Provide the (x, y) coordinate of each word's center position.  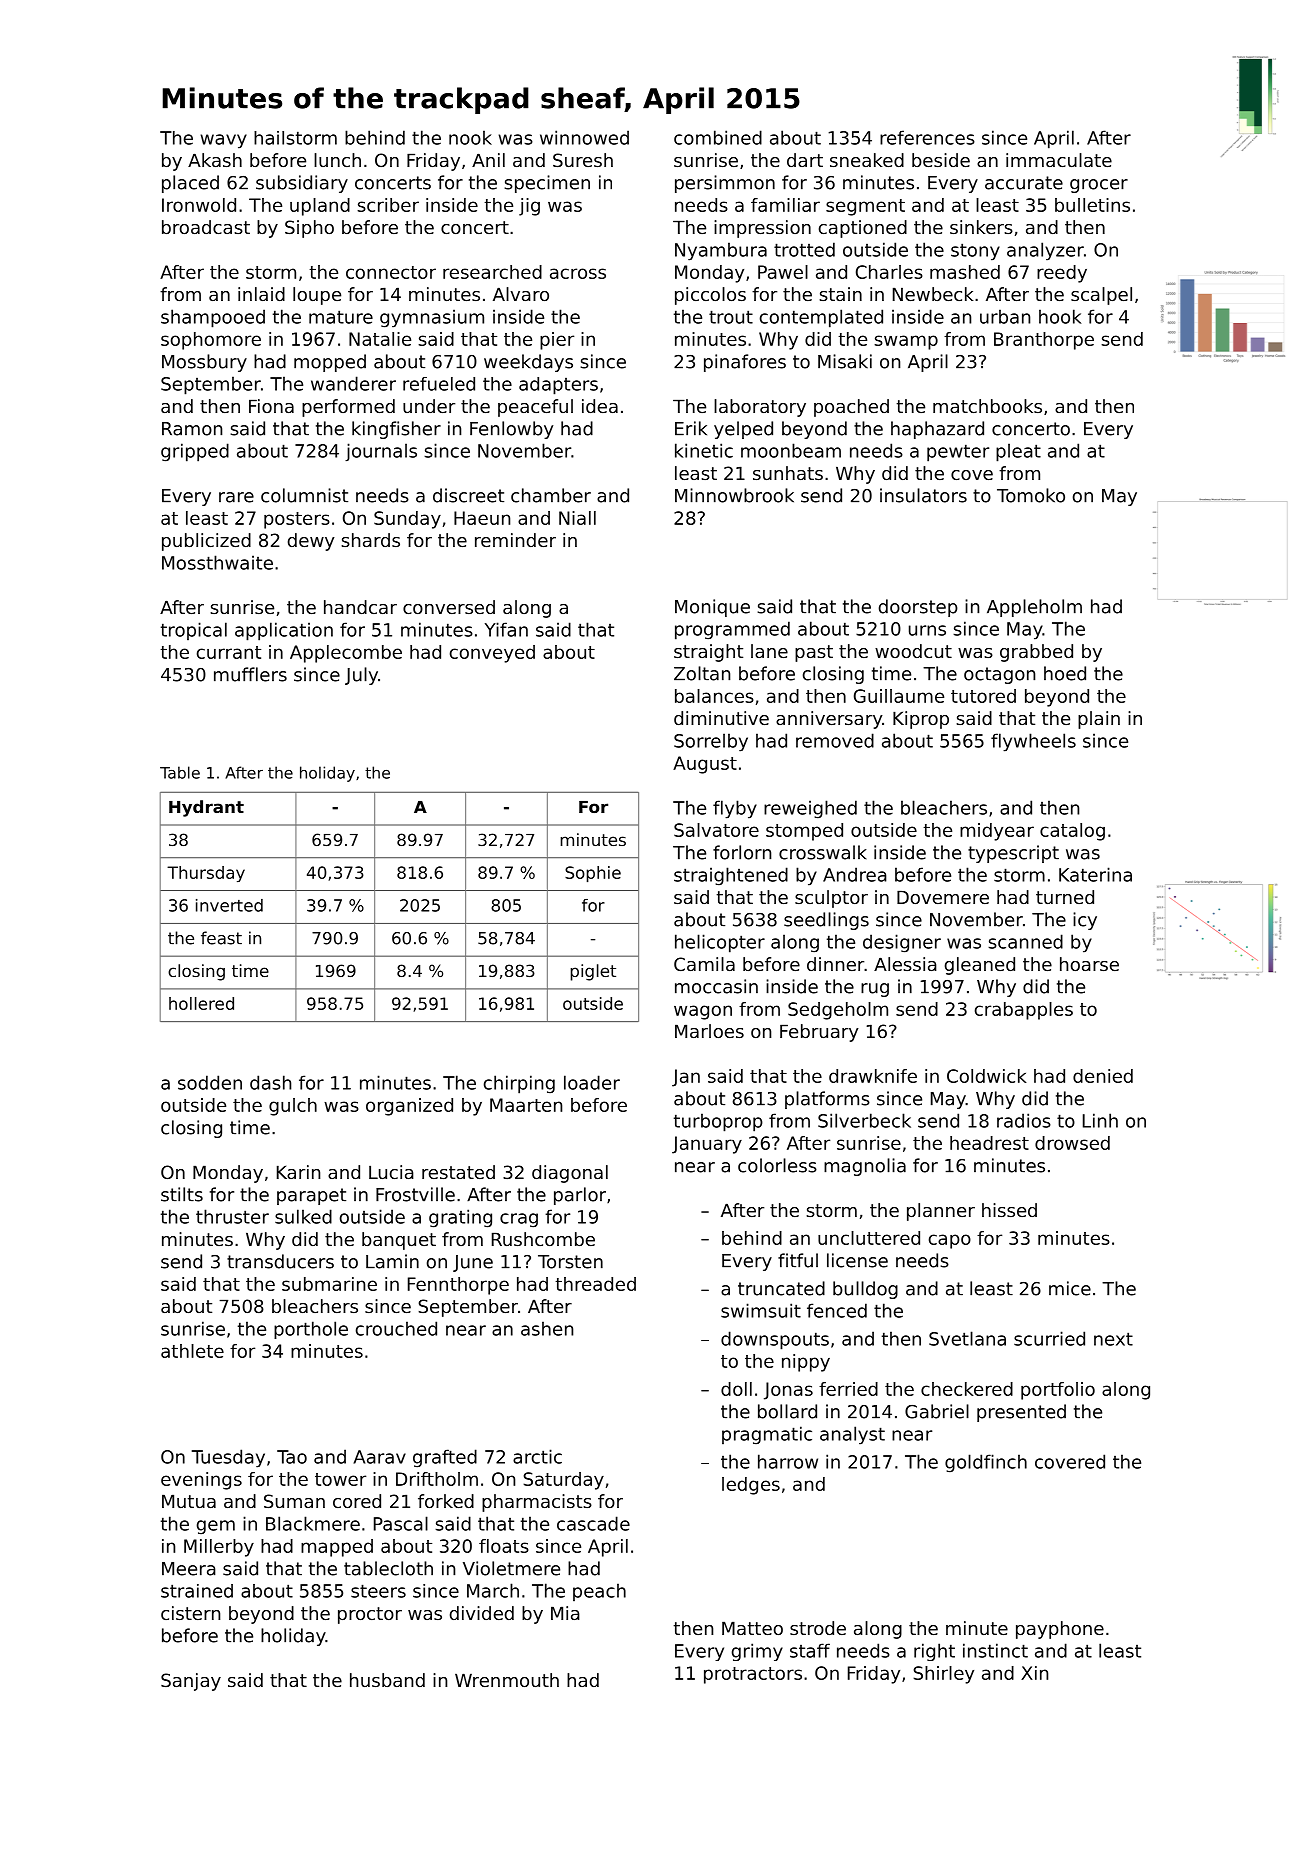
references (927, 137)
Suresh (583, 160)
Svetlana (967, 1338)
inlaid (261, 294)
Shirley (943, 1675)
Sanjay (191, 1682)
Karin (298, 1172)
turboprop (718, 1122)
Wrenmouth (507, 1680)
